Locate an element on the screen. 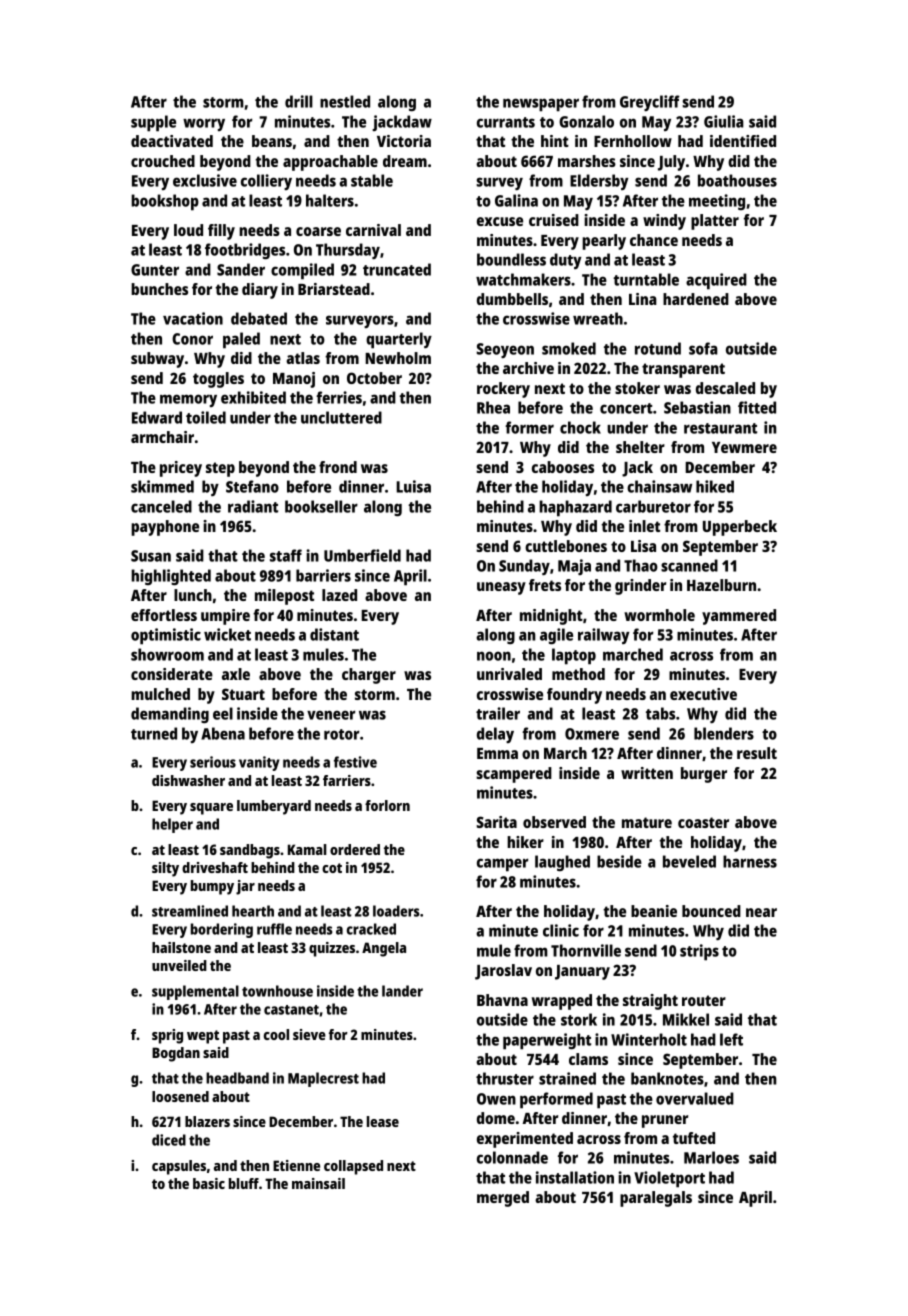 The image size is (908, 1316). Stefano is located at coordinates (252, 486).
